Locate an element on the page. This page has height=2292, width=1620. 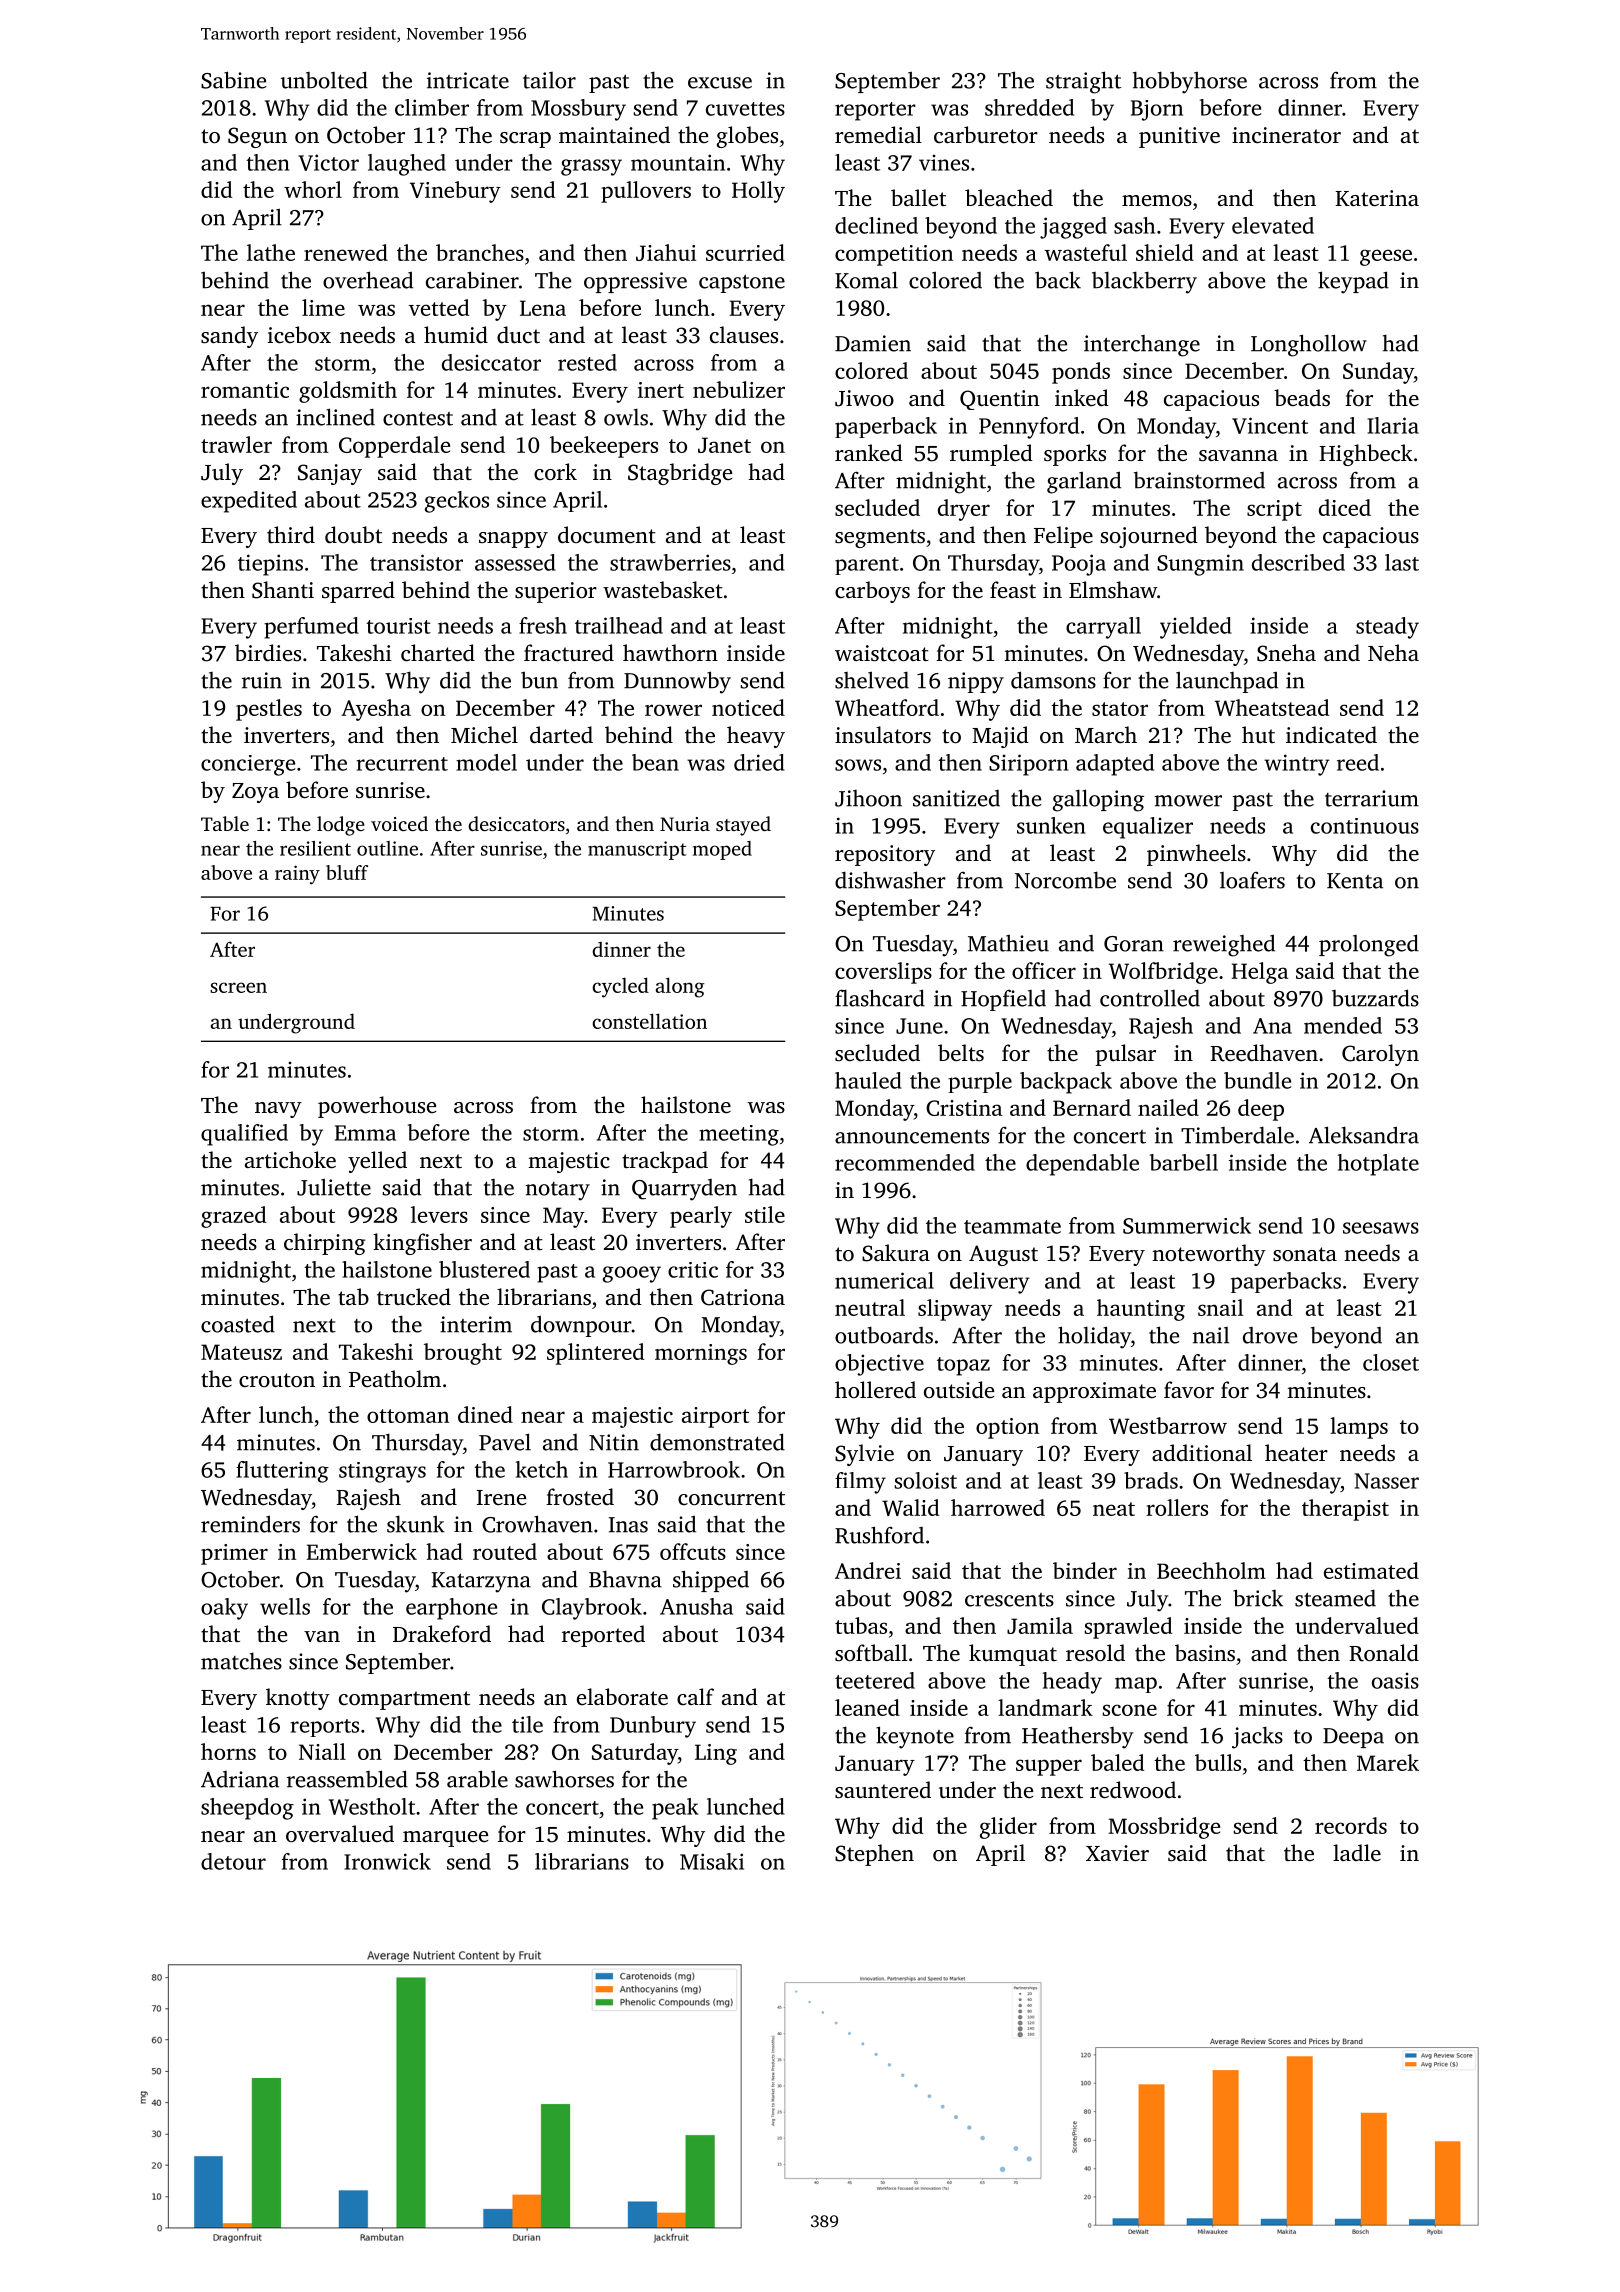
hotplate is located at coordinates (1378, 1165).
